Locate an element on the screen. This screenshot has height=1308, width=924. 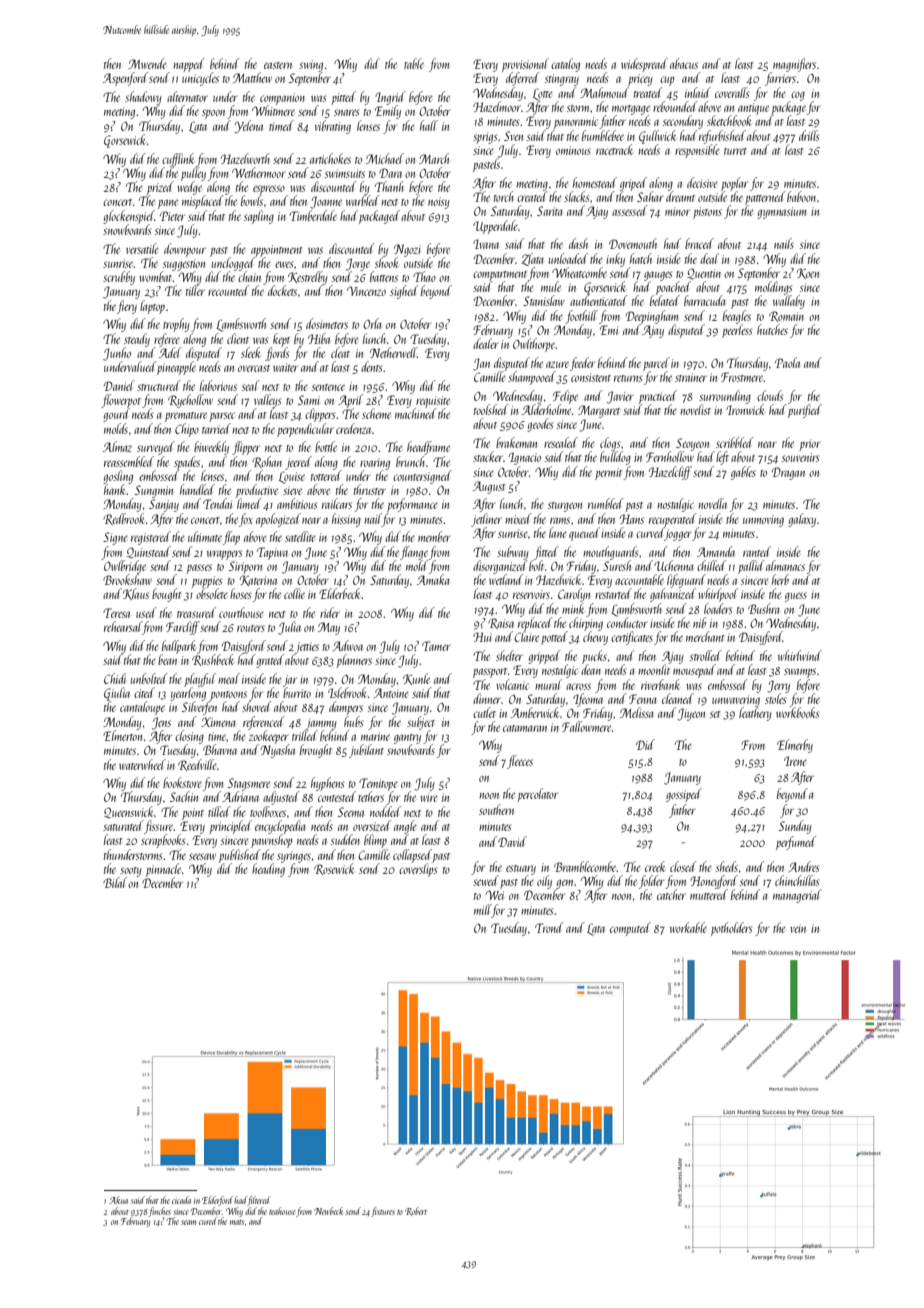
teahouse is located at coordinates (282, 1211).
